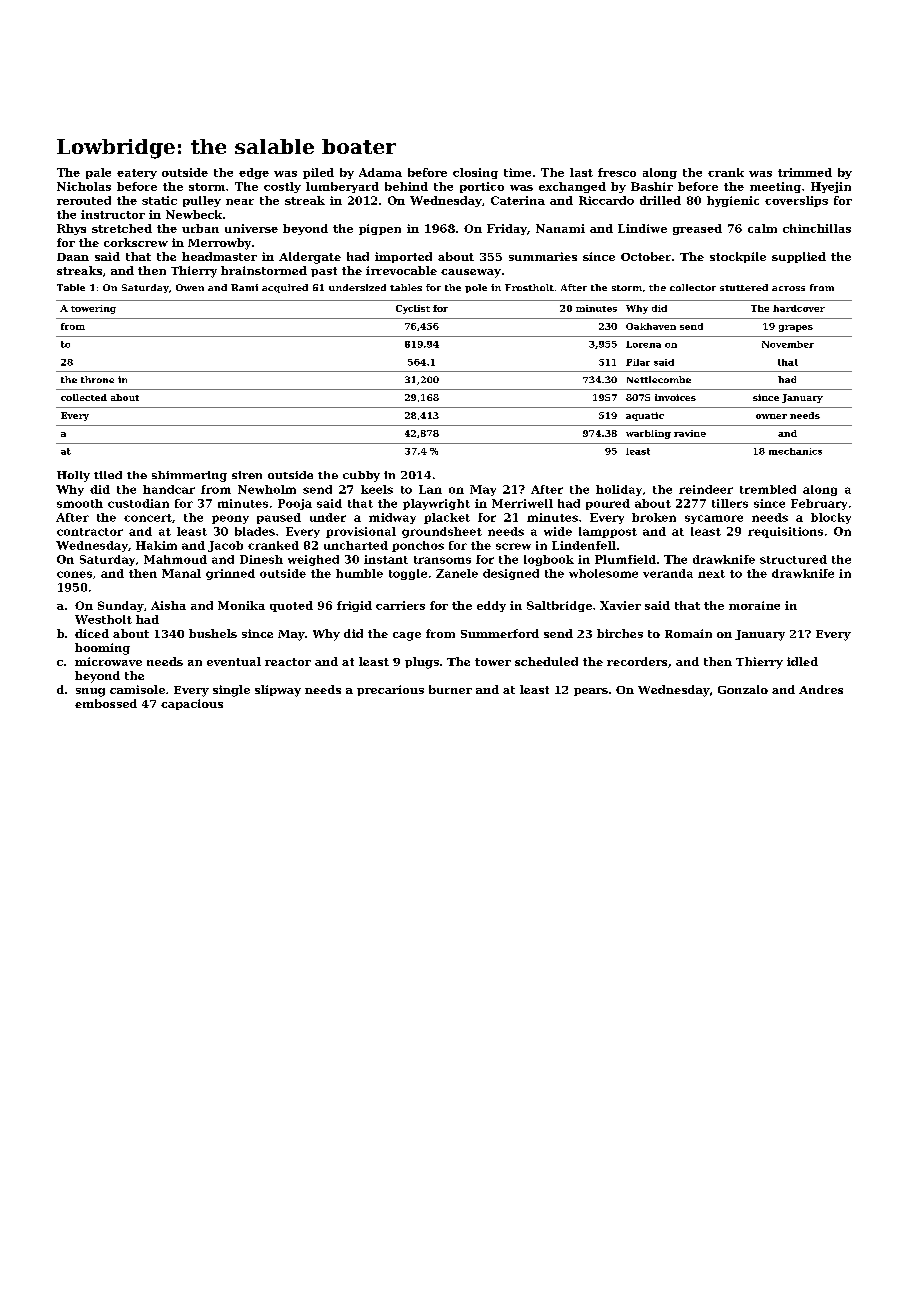  I want to click on peony, so click(230, 519).
